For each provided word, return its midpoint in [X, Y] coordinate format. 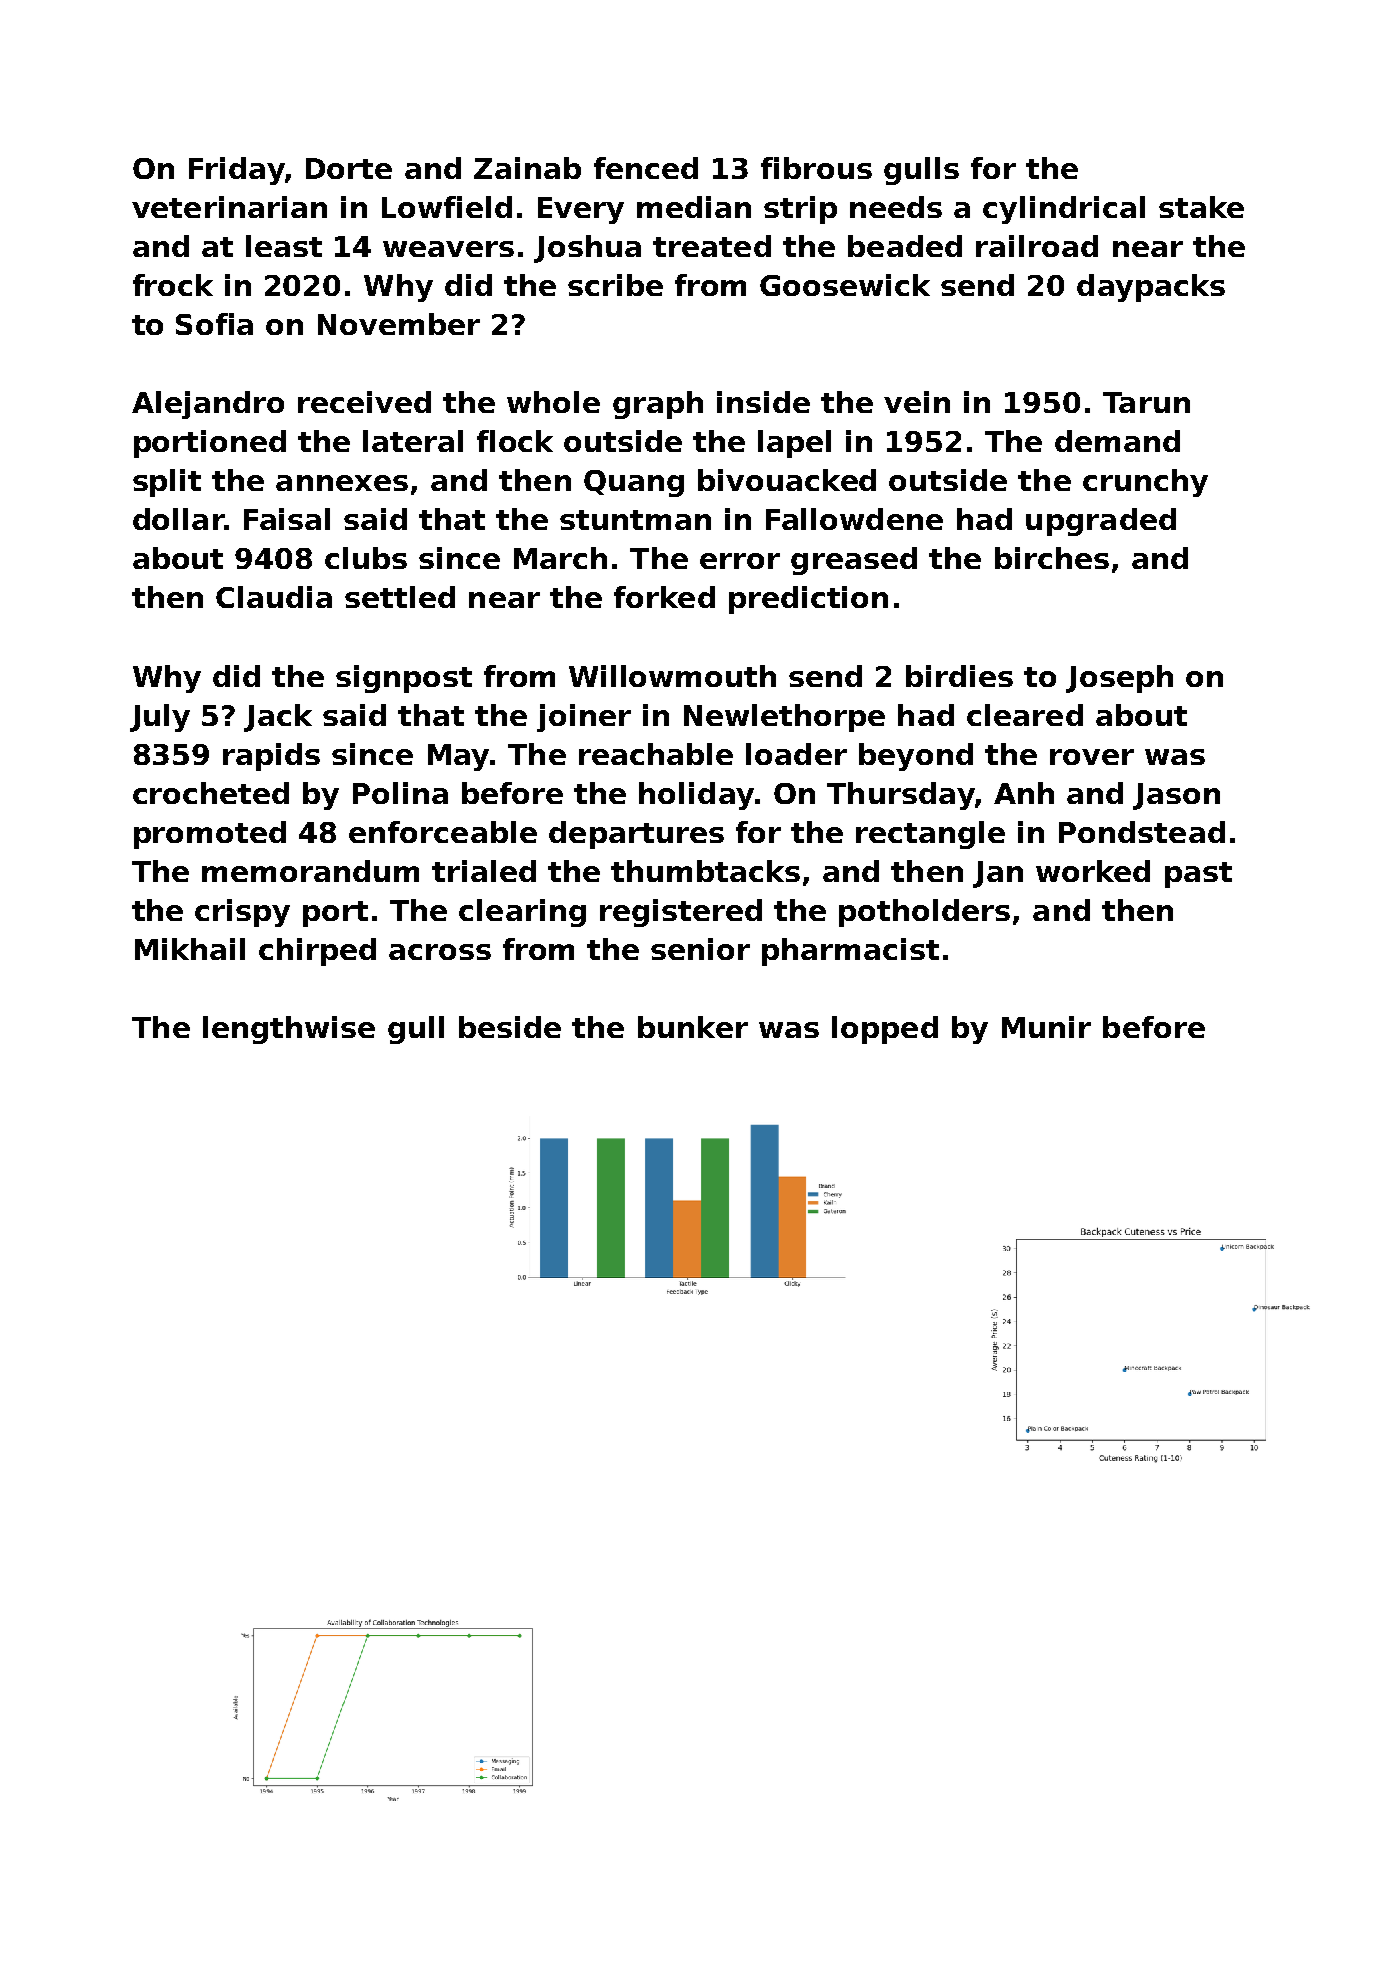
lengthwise [289, 1030]
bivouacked [787, 480]
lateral [413, 441]
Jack [278, 718]
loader [796, 754]
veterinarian [229, 207]
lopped [885, 1030]
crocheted [211, 793]
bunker [693, 1027]
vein [917, 402]
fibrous [816, 168]
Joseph [1119, 679]
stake [1201, 207]
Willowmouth [672, 676]
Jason [1176, 796]
